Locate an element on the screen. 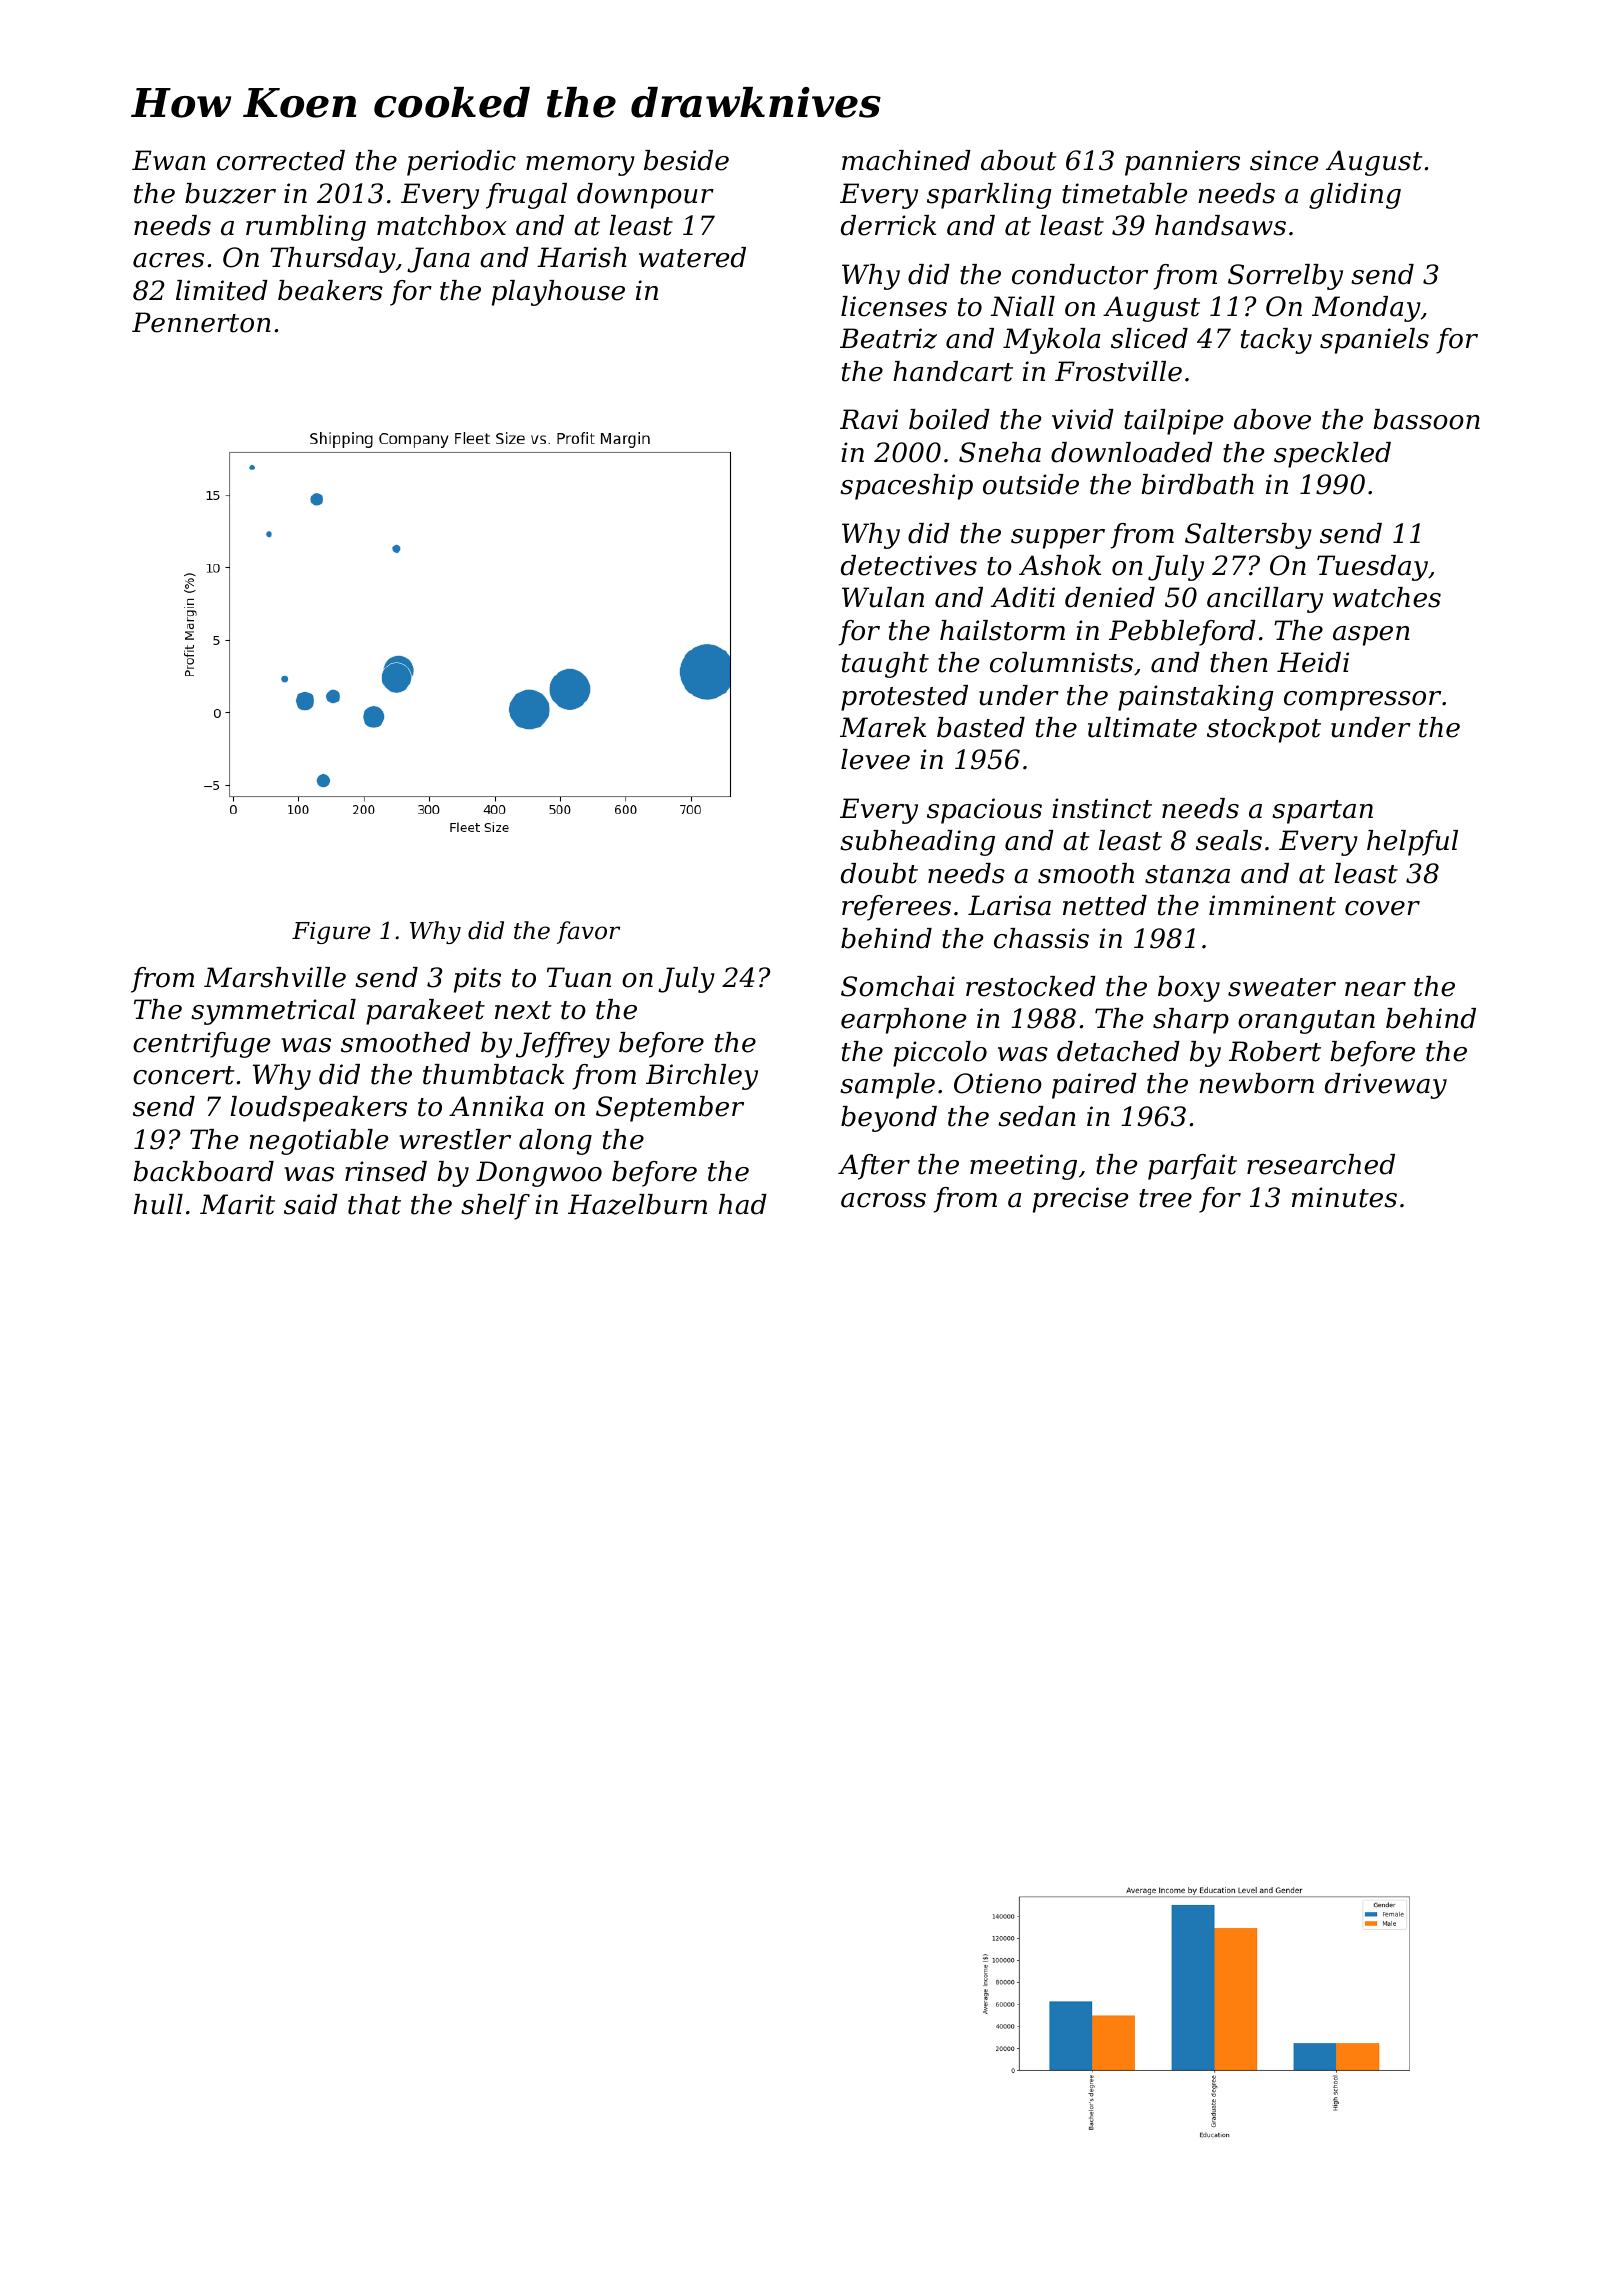  handsaws is located at coordinates (1220, 225).
